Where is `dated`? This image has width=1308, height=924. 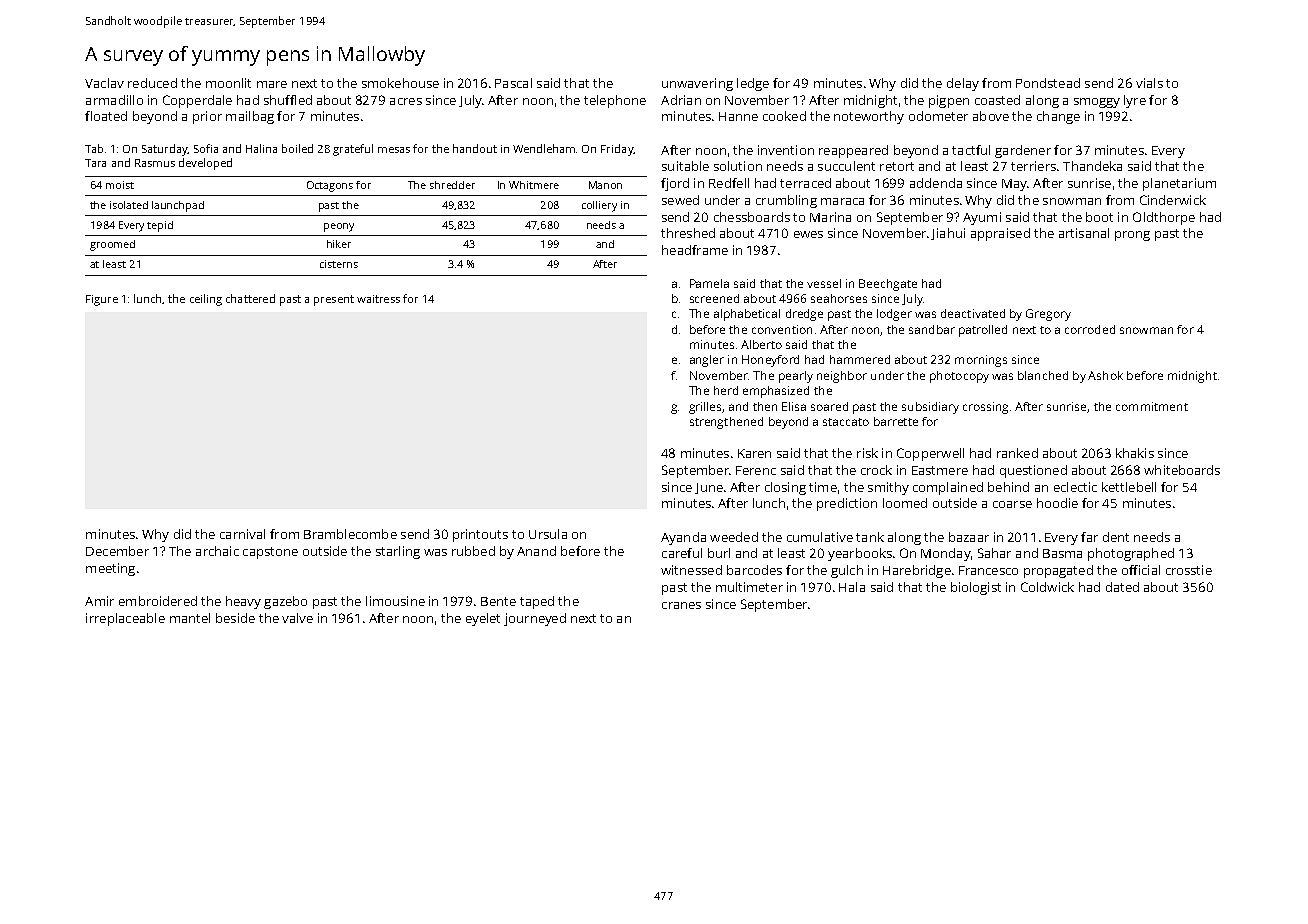
dated is located at coordinates (1122, 587).
